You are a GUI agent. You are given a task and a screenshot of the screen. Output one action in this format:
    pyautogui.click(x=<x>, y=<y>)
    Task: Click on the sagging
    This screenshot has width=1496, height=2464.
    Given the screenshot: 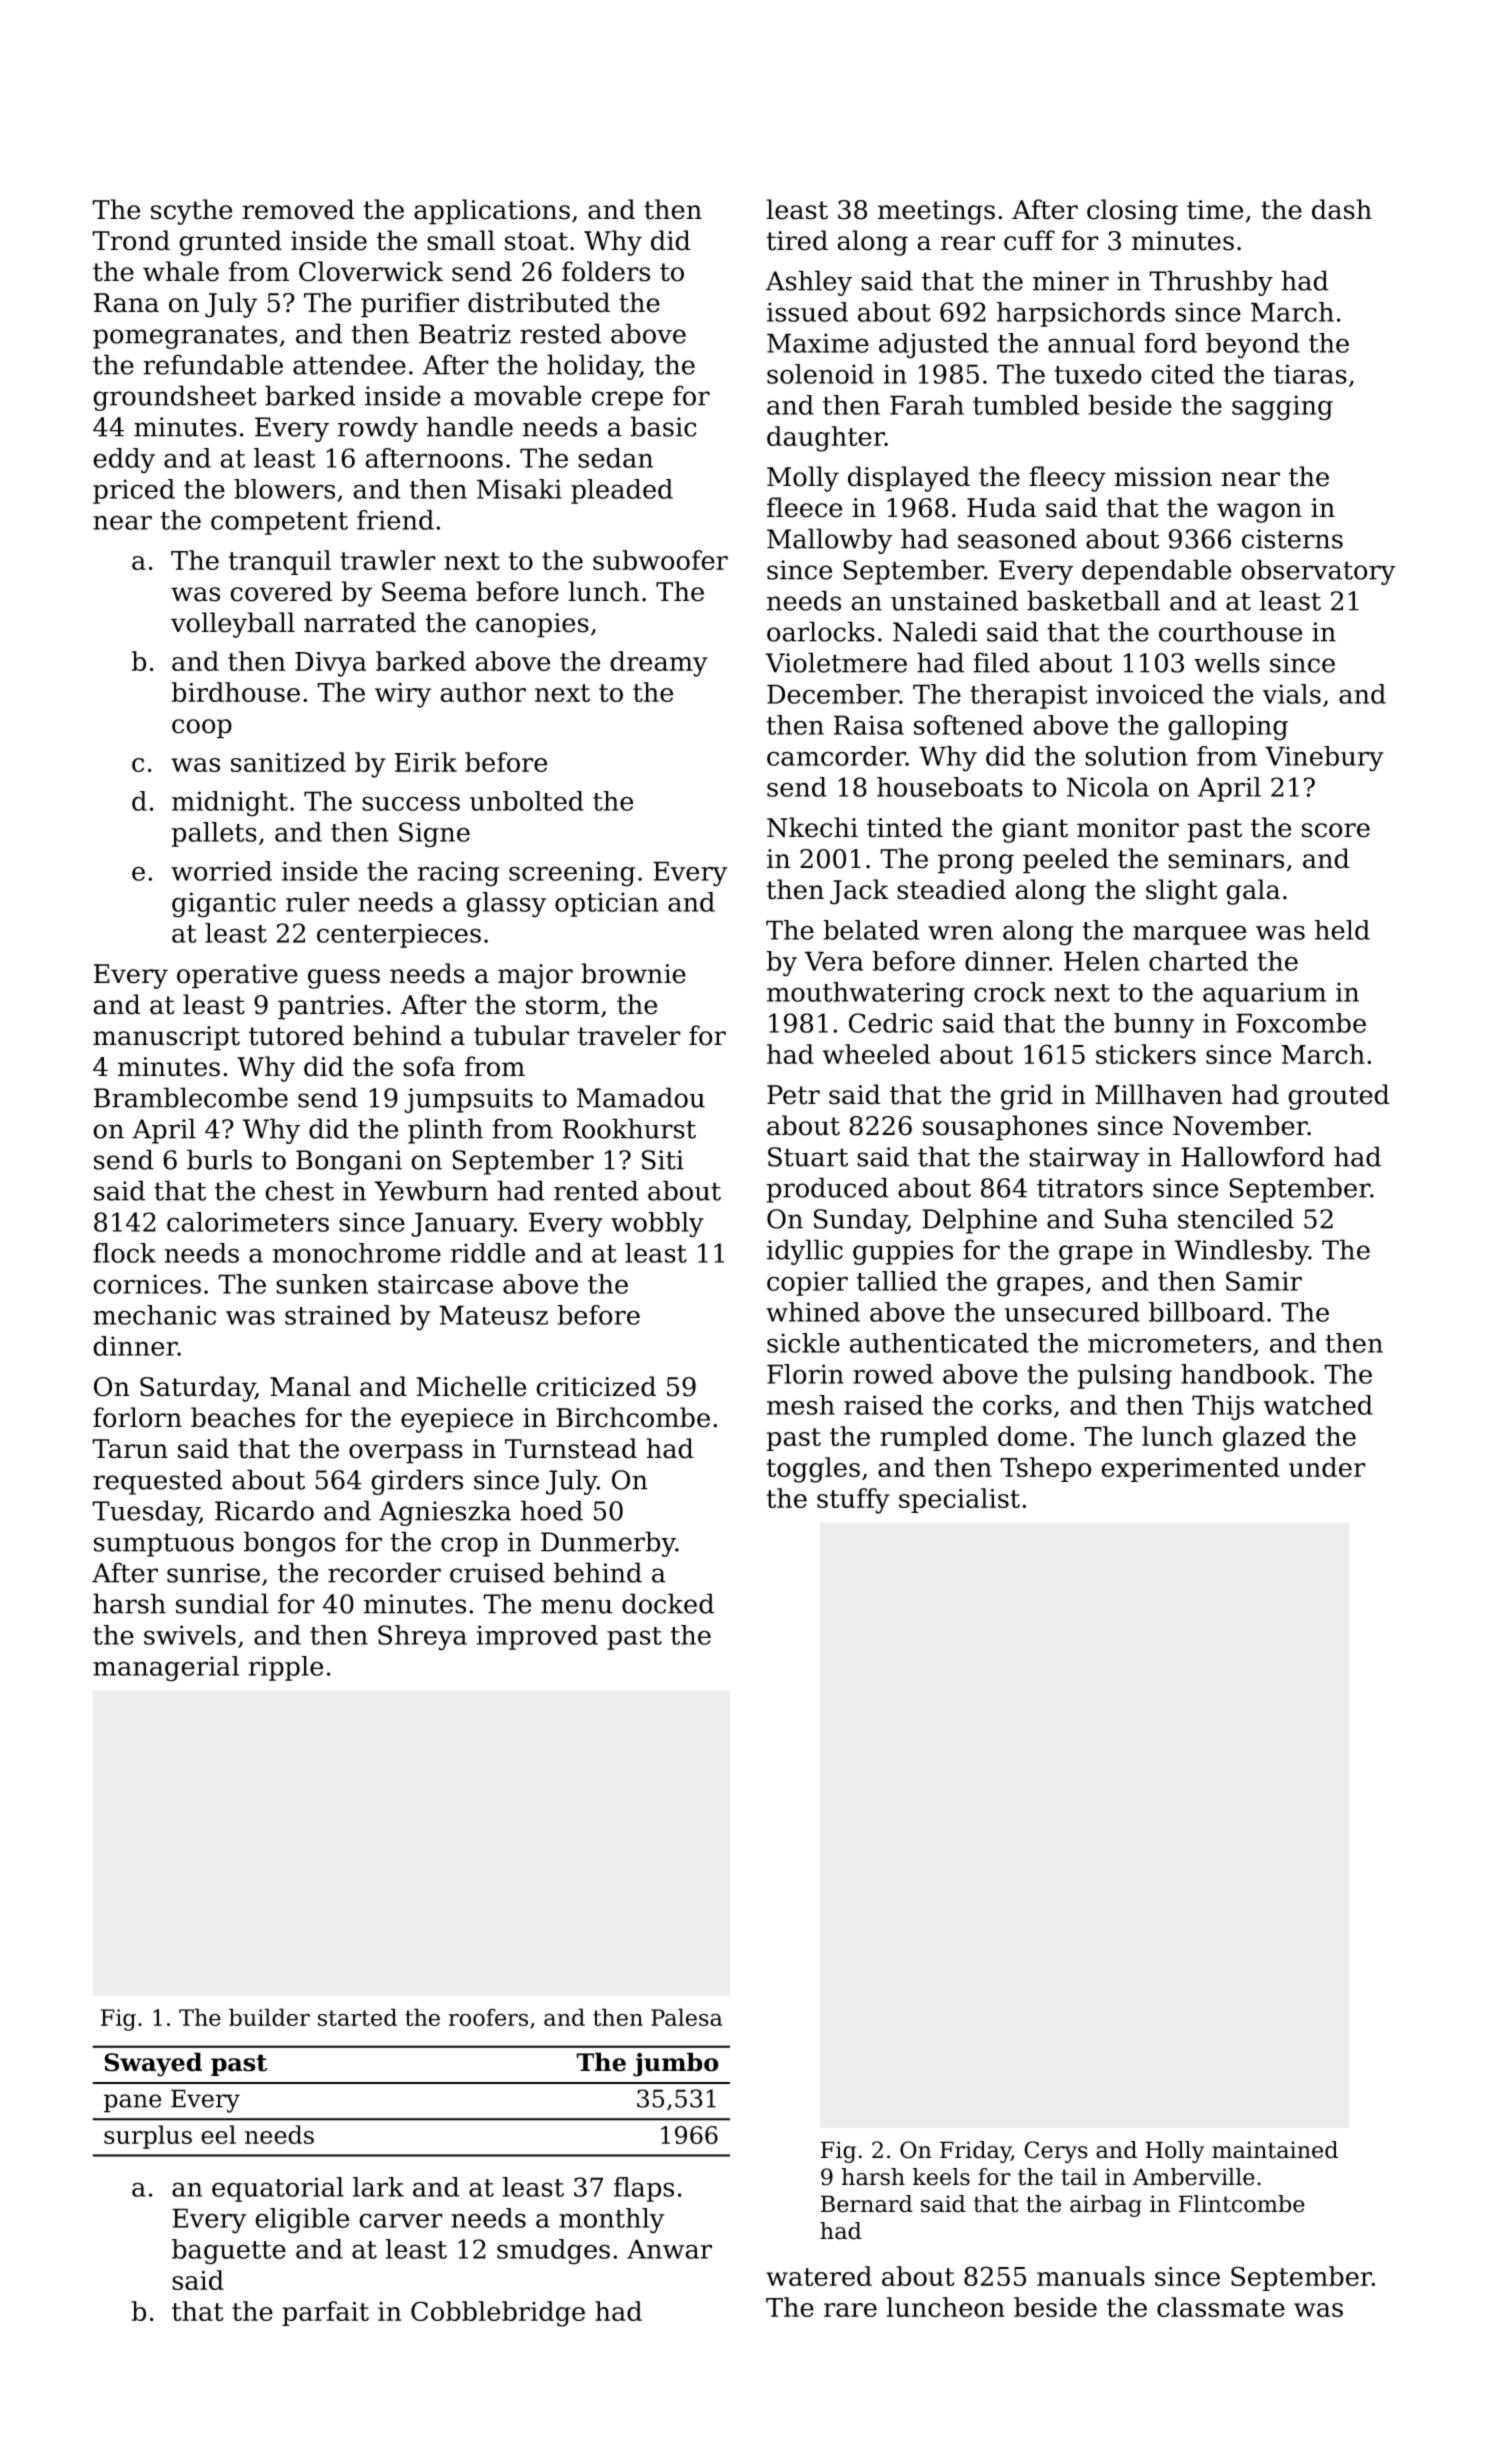 What is the action you would take?
    pyautogui.click(x=1282, y=408)
